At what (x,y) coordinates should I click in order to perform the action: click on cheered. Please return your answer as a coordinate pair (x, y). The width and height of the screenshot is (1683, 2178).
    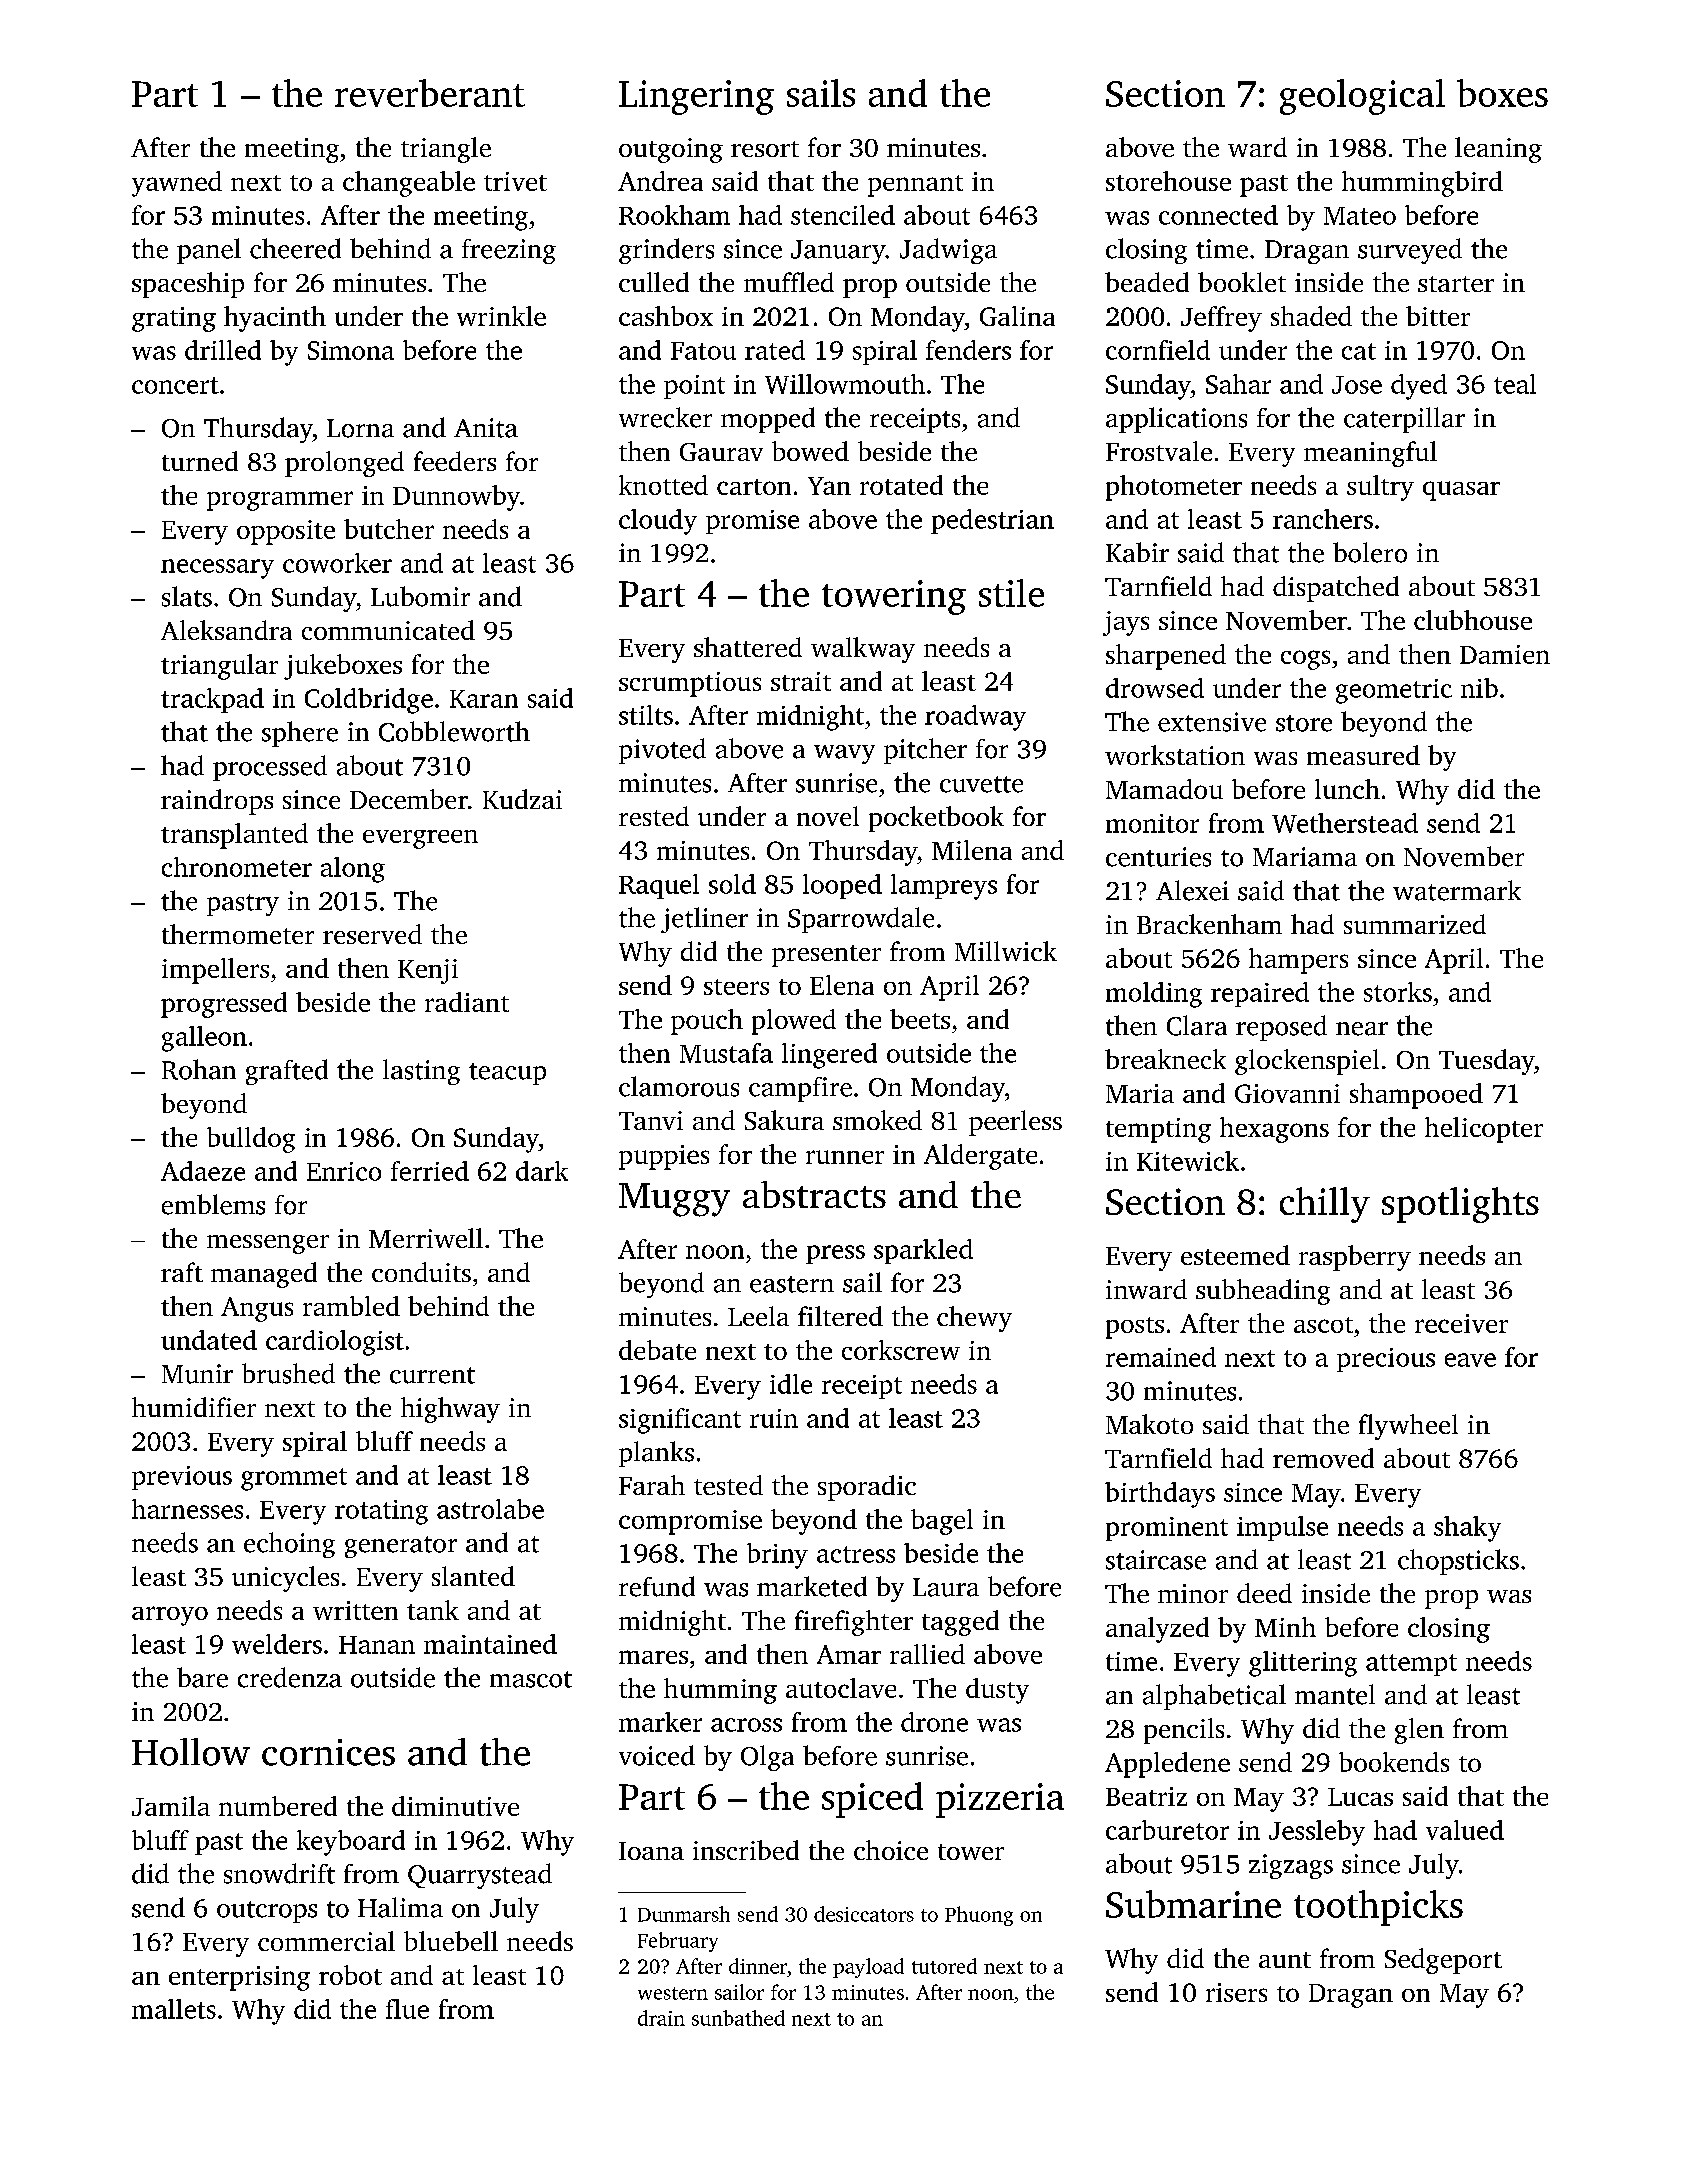
    Looking at the image, I should click on (295, 248).
